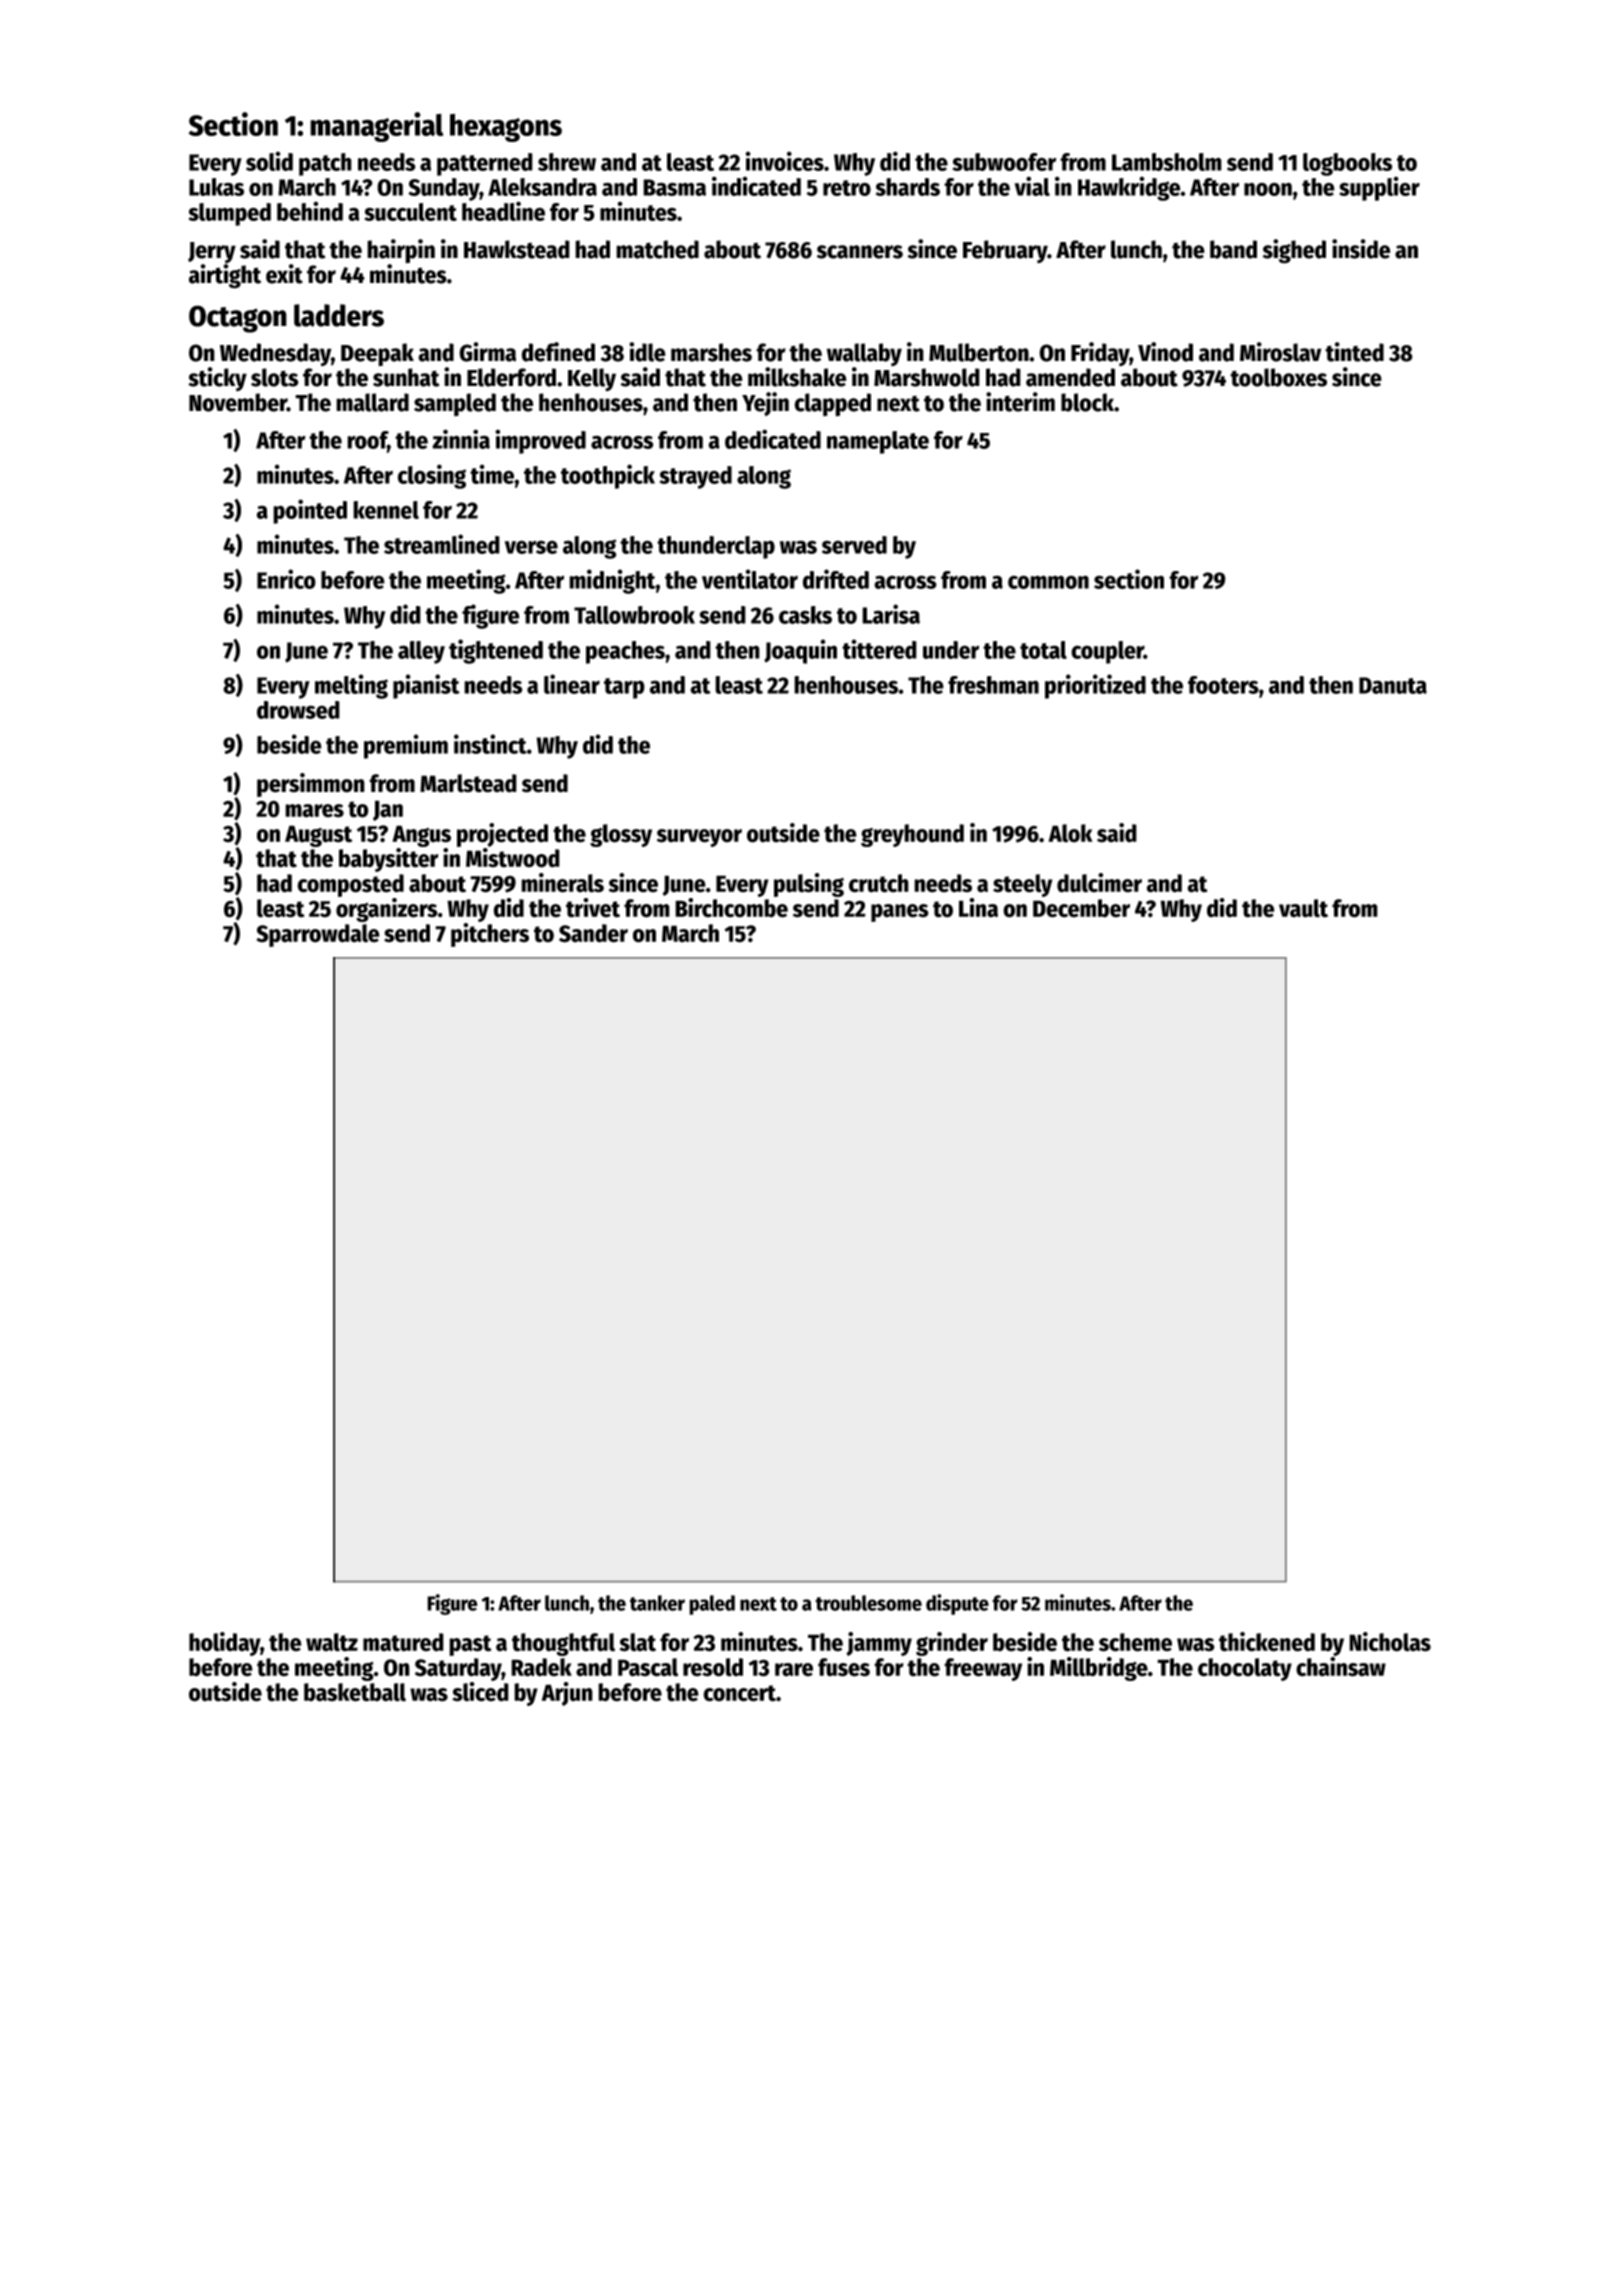 The width and height of the image is (1620, 2292). What do you see at coordinates (957, 1604) in the image?
I see `dispute` at bounding box center [957, 1604].
